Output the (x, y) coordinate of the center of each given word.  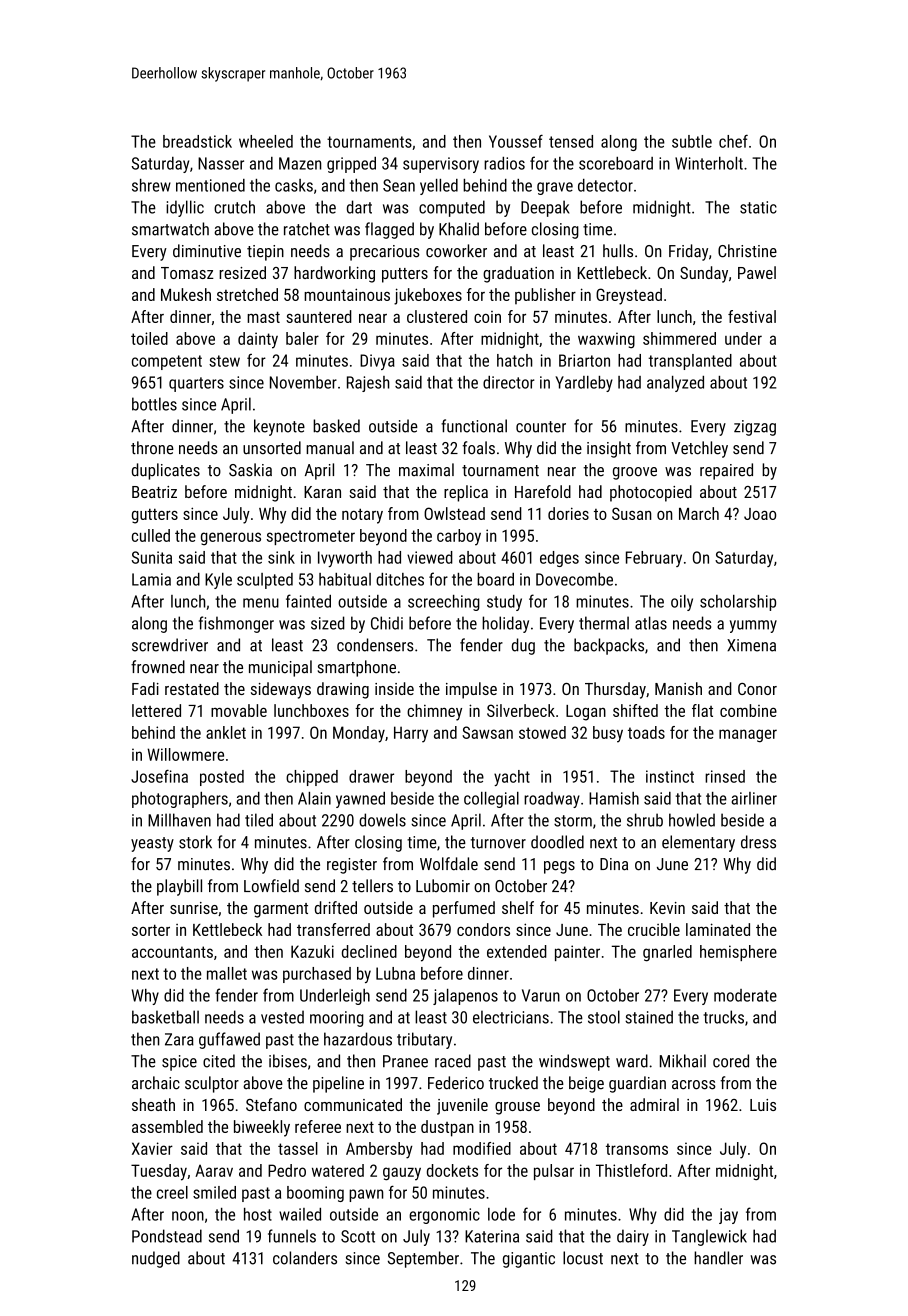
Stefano (271, 1104)
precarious (385, 253)
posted (222, 778)
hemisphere (738, 953)
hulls (618, 251)
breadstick (197, 141)
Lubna (395, 973)
